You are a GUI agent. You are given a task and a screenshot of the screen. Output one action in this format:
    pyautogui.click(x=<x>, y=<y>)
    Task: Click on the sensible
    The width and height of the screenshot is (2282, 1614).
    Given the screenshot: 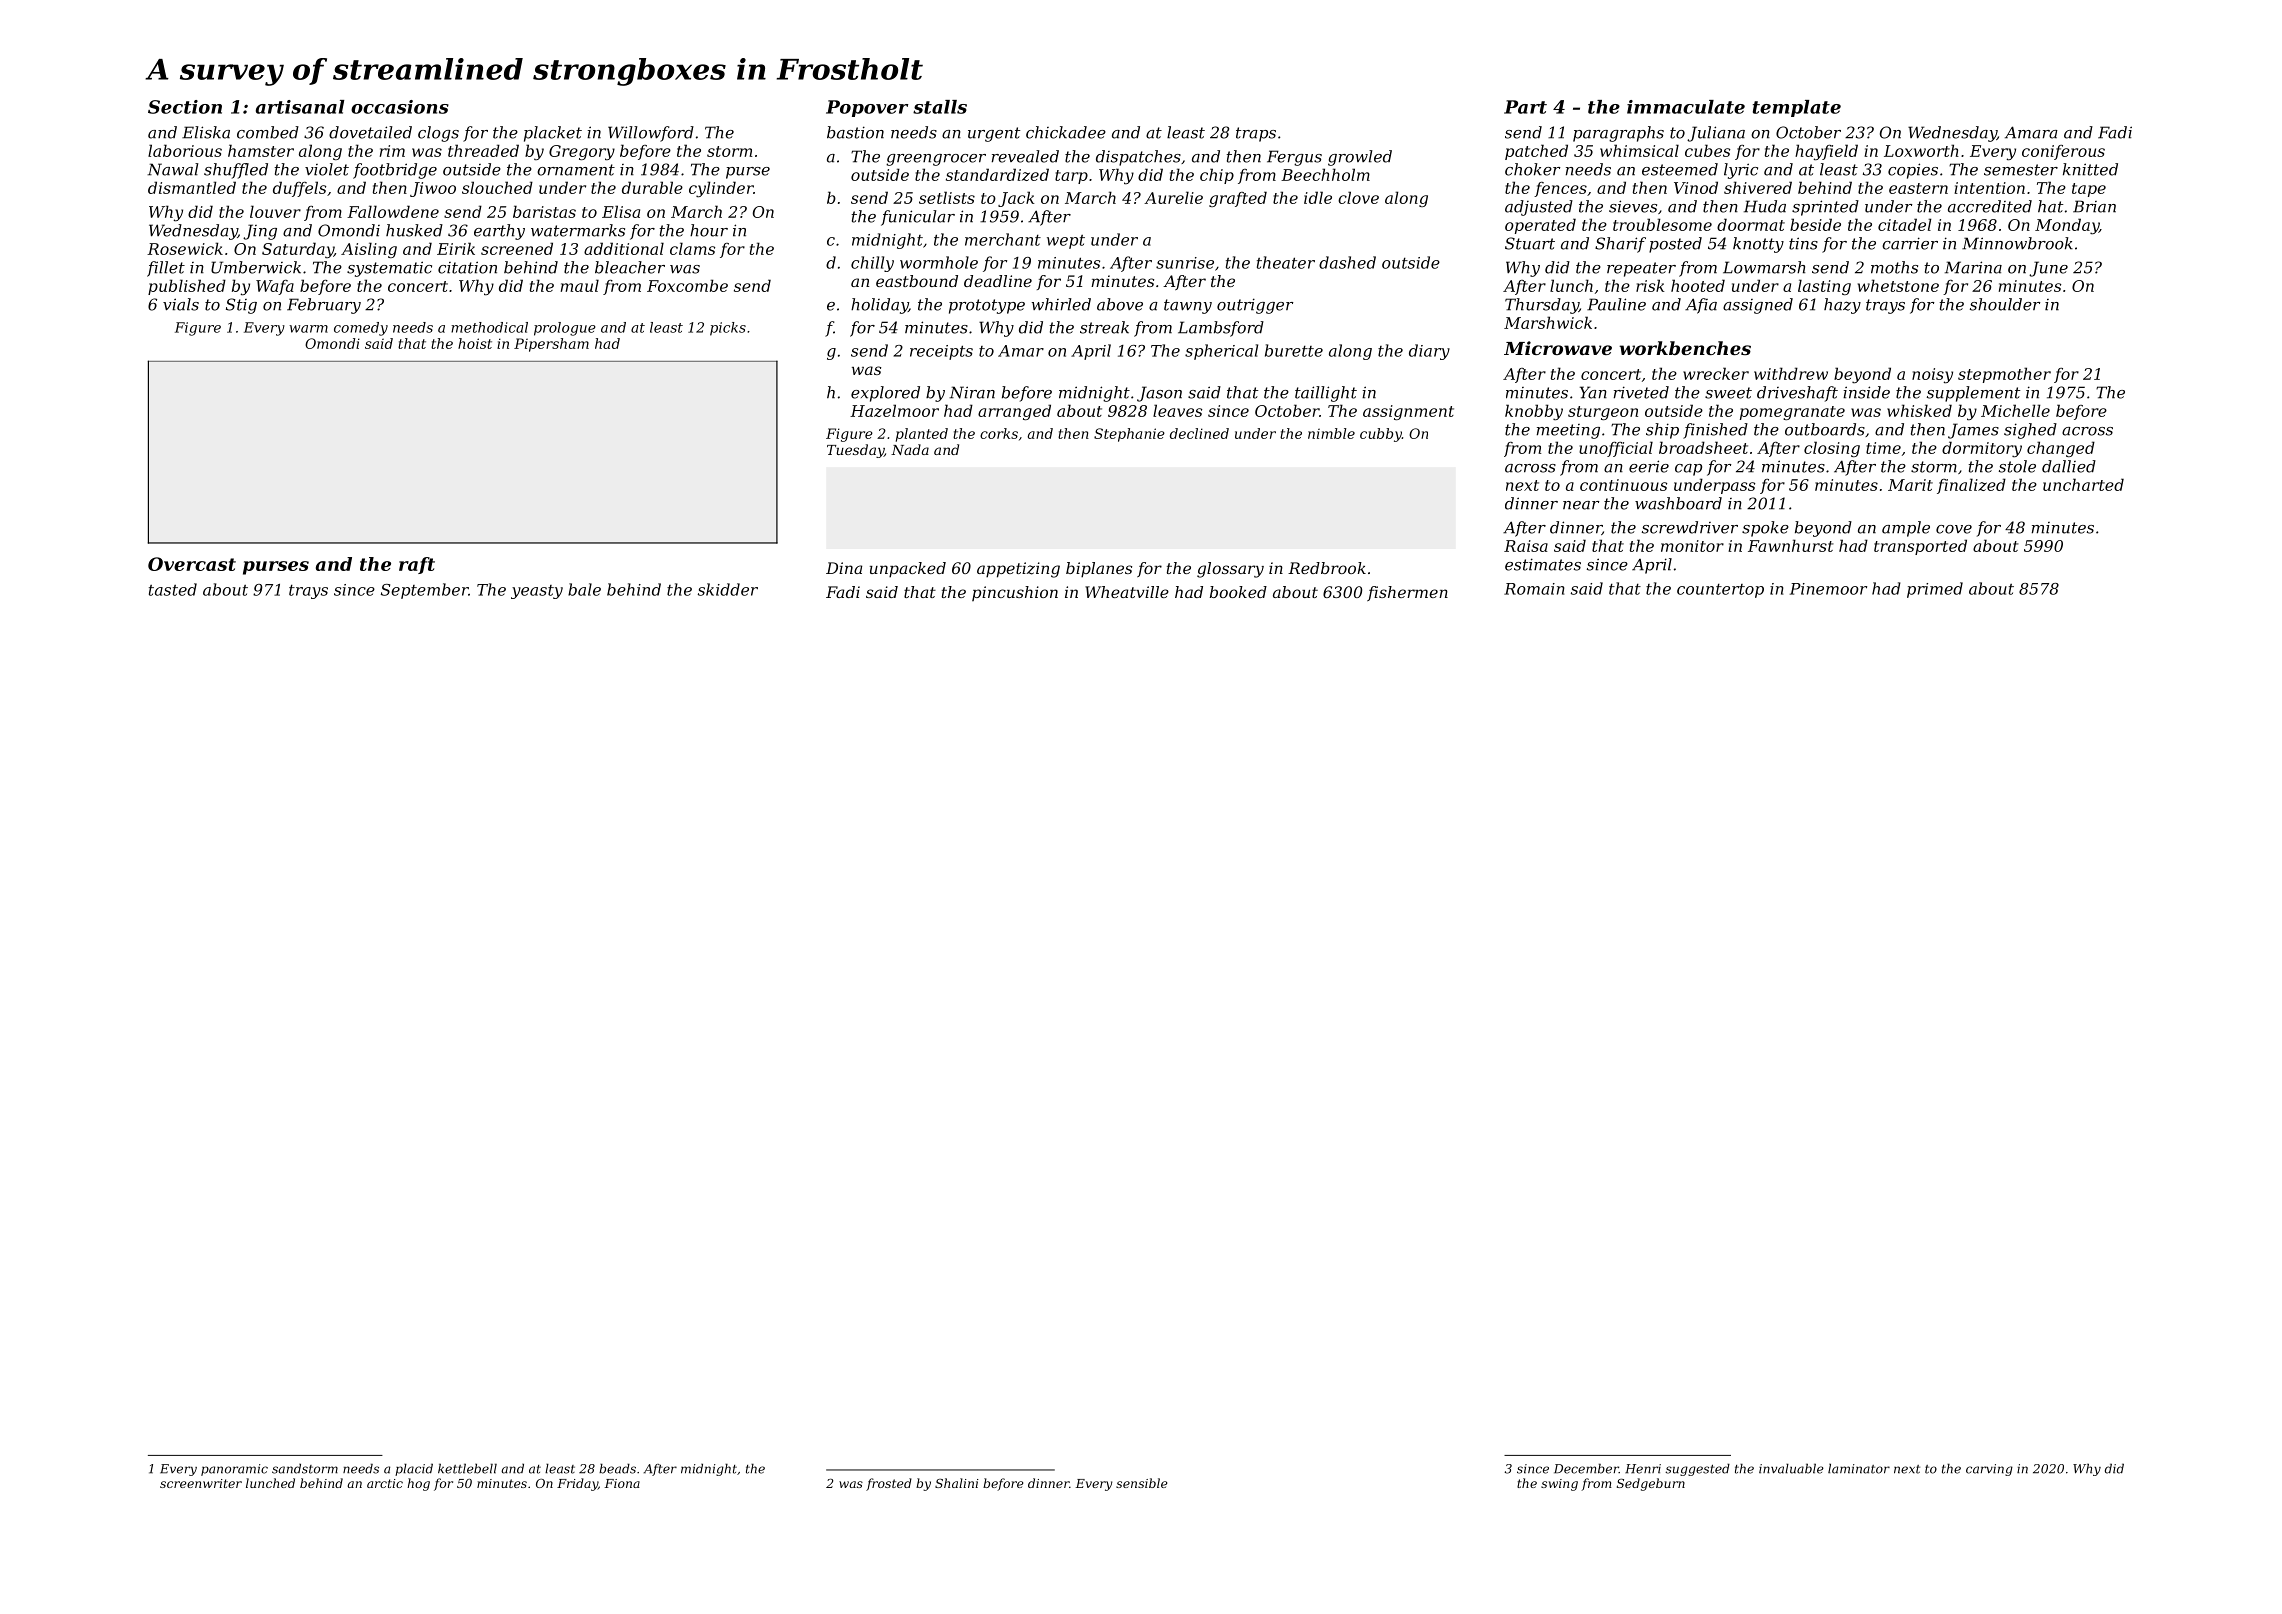 What is the action you would take?
    pyautogui.click(x=1142, y=1483)
